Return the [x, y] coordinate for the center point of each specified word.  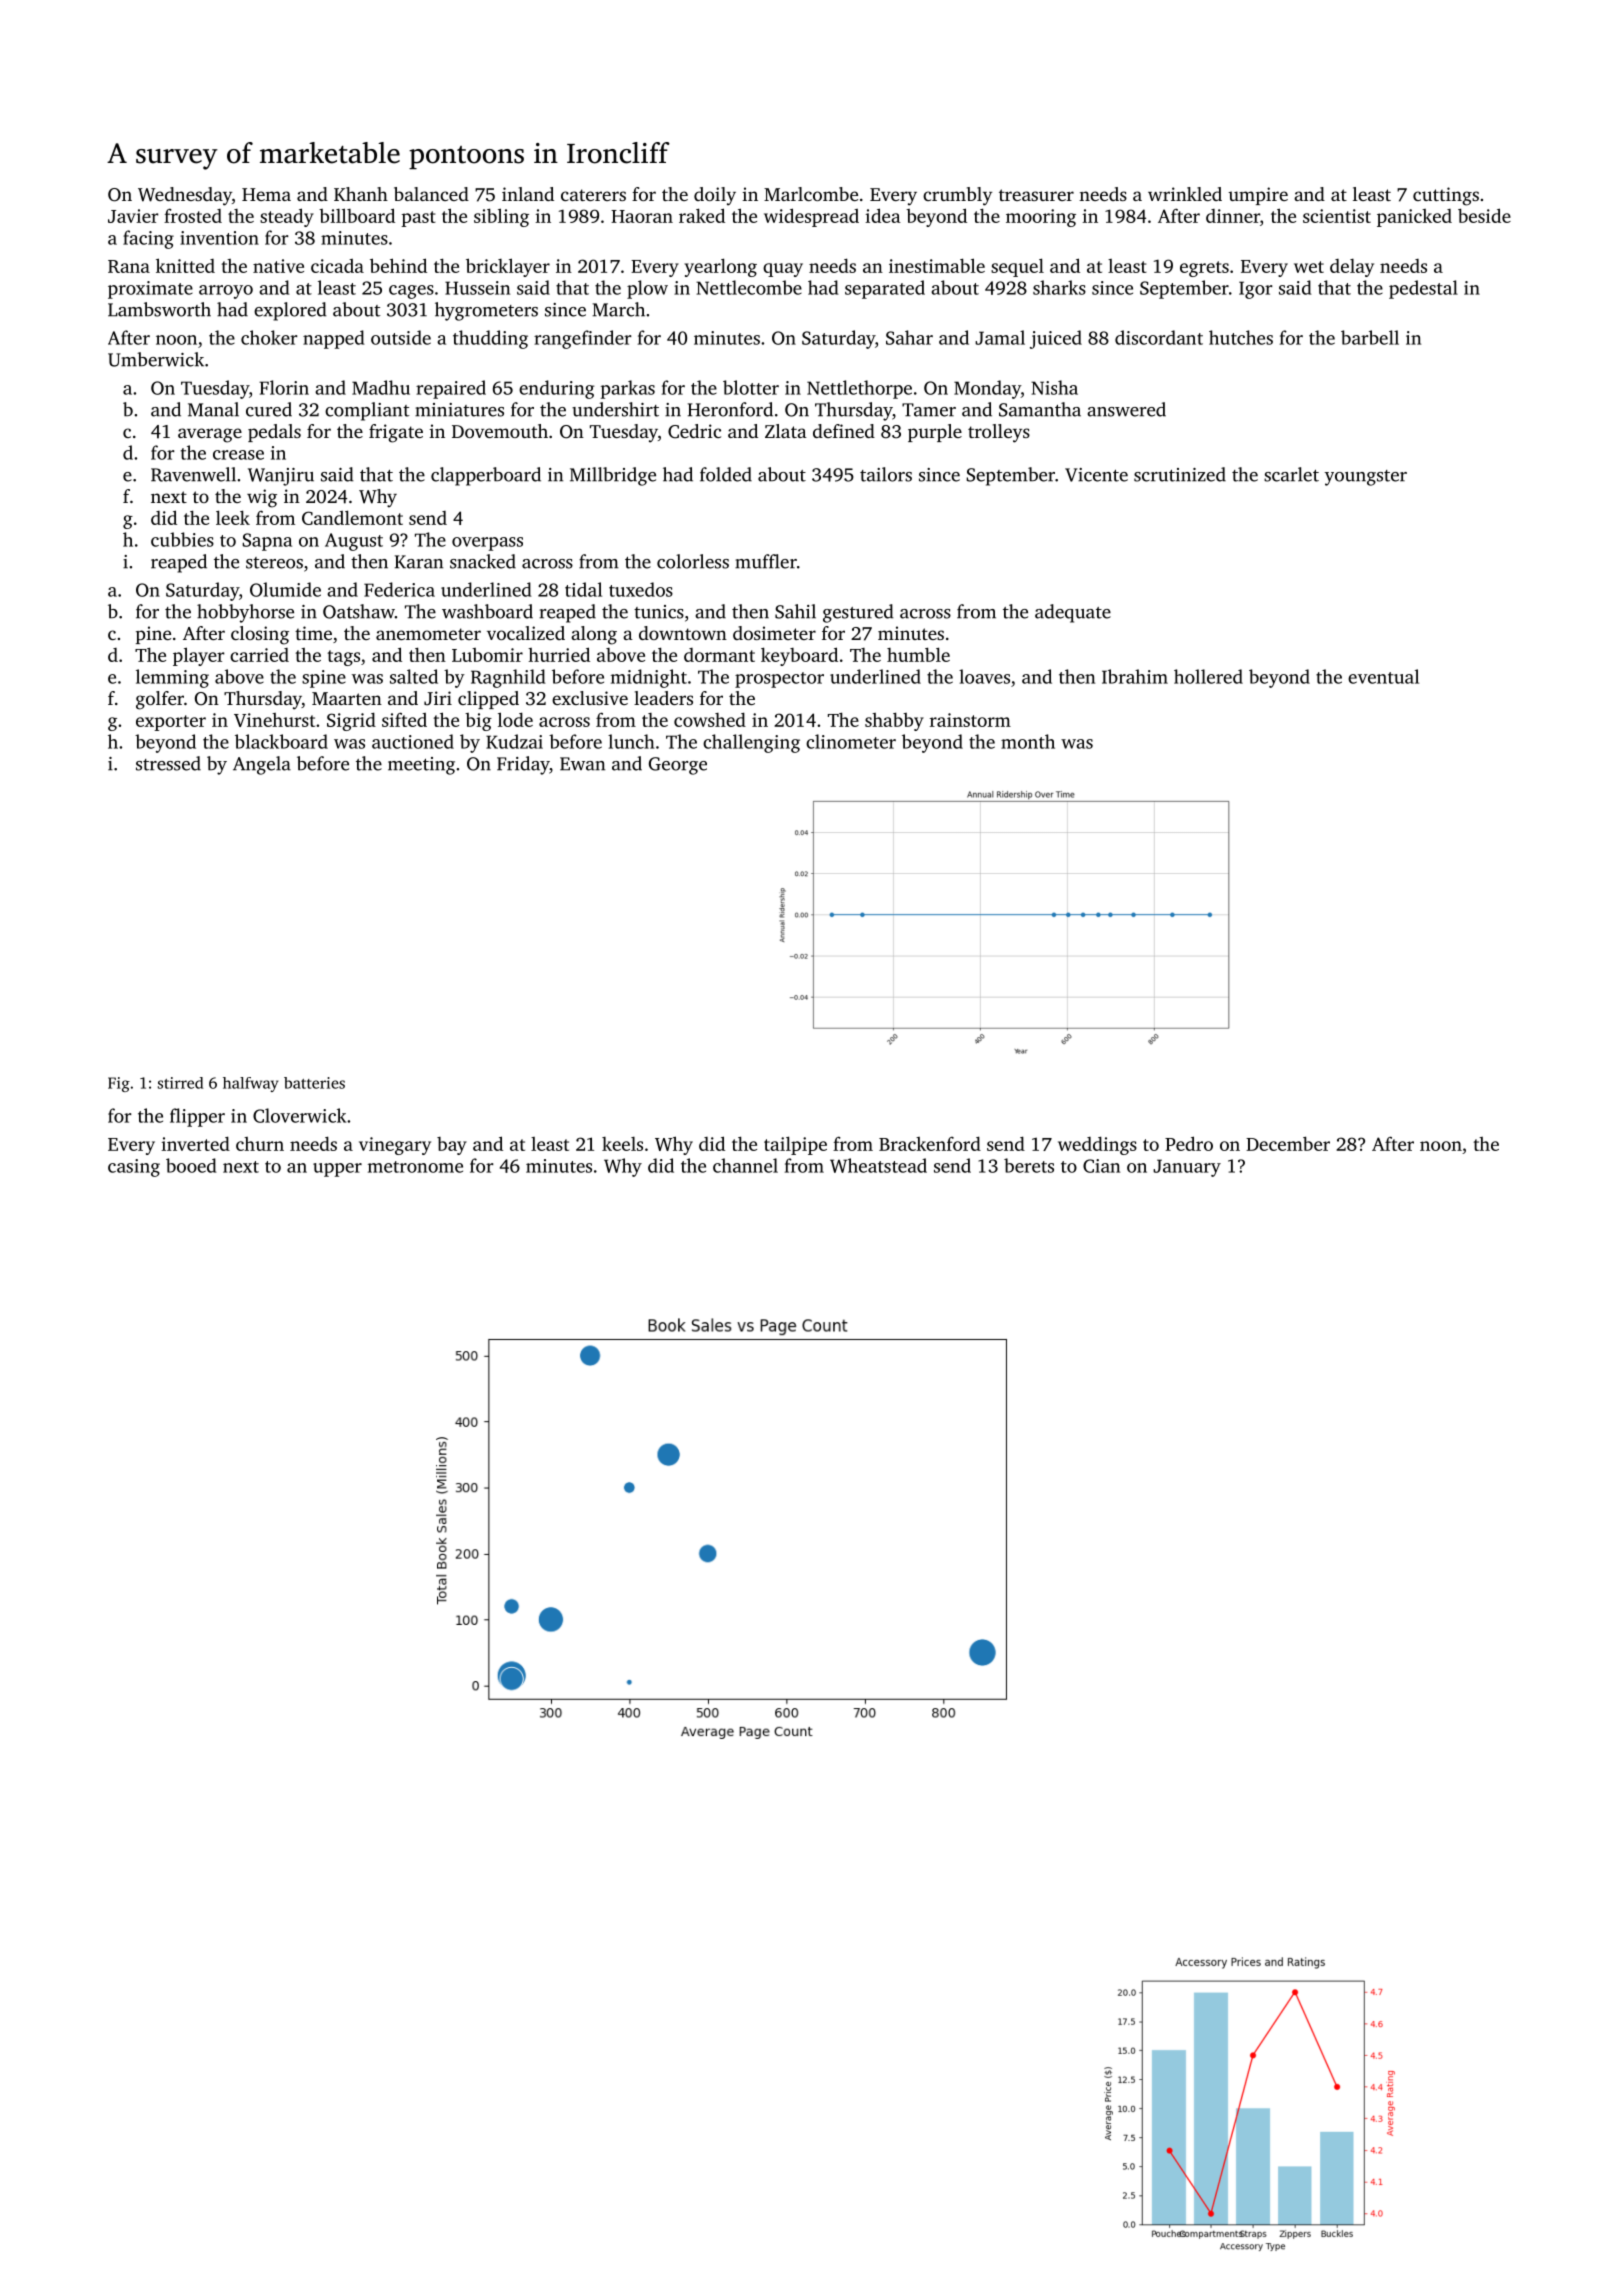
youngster [1366, 478]
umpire [1258, 196]
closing [260, 635]
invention [219, 238]
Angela [262, 765]
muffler [766, 561]
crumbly [957, 196]
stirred [180, 1083]
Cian [1101, 1166]
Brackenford [930, 1143]
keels [622, 1144]
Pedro [1189, 1143]
